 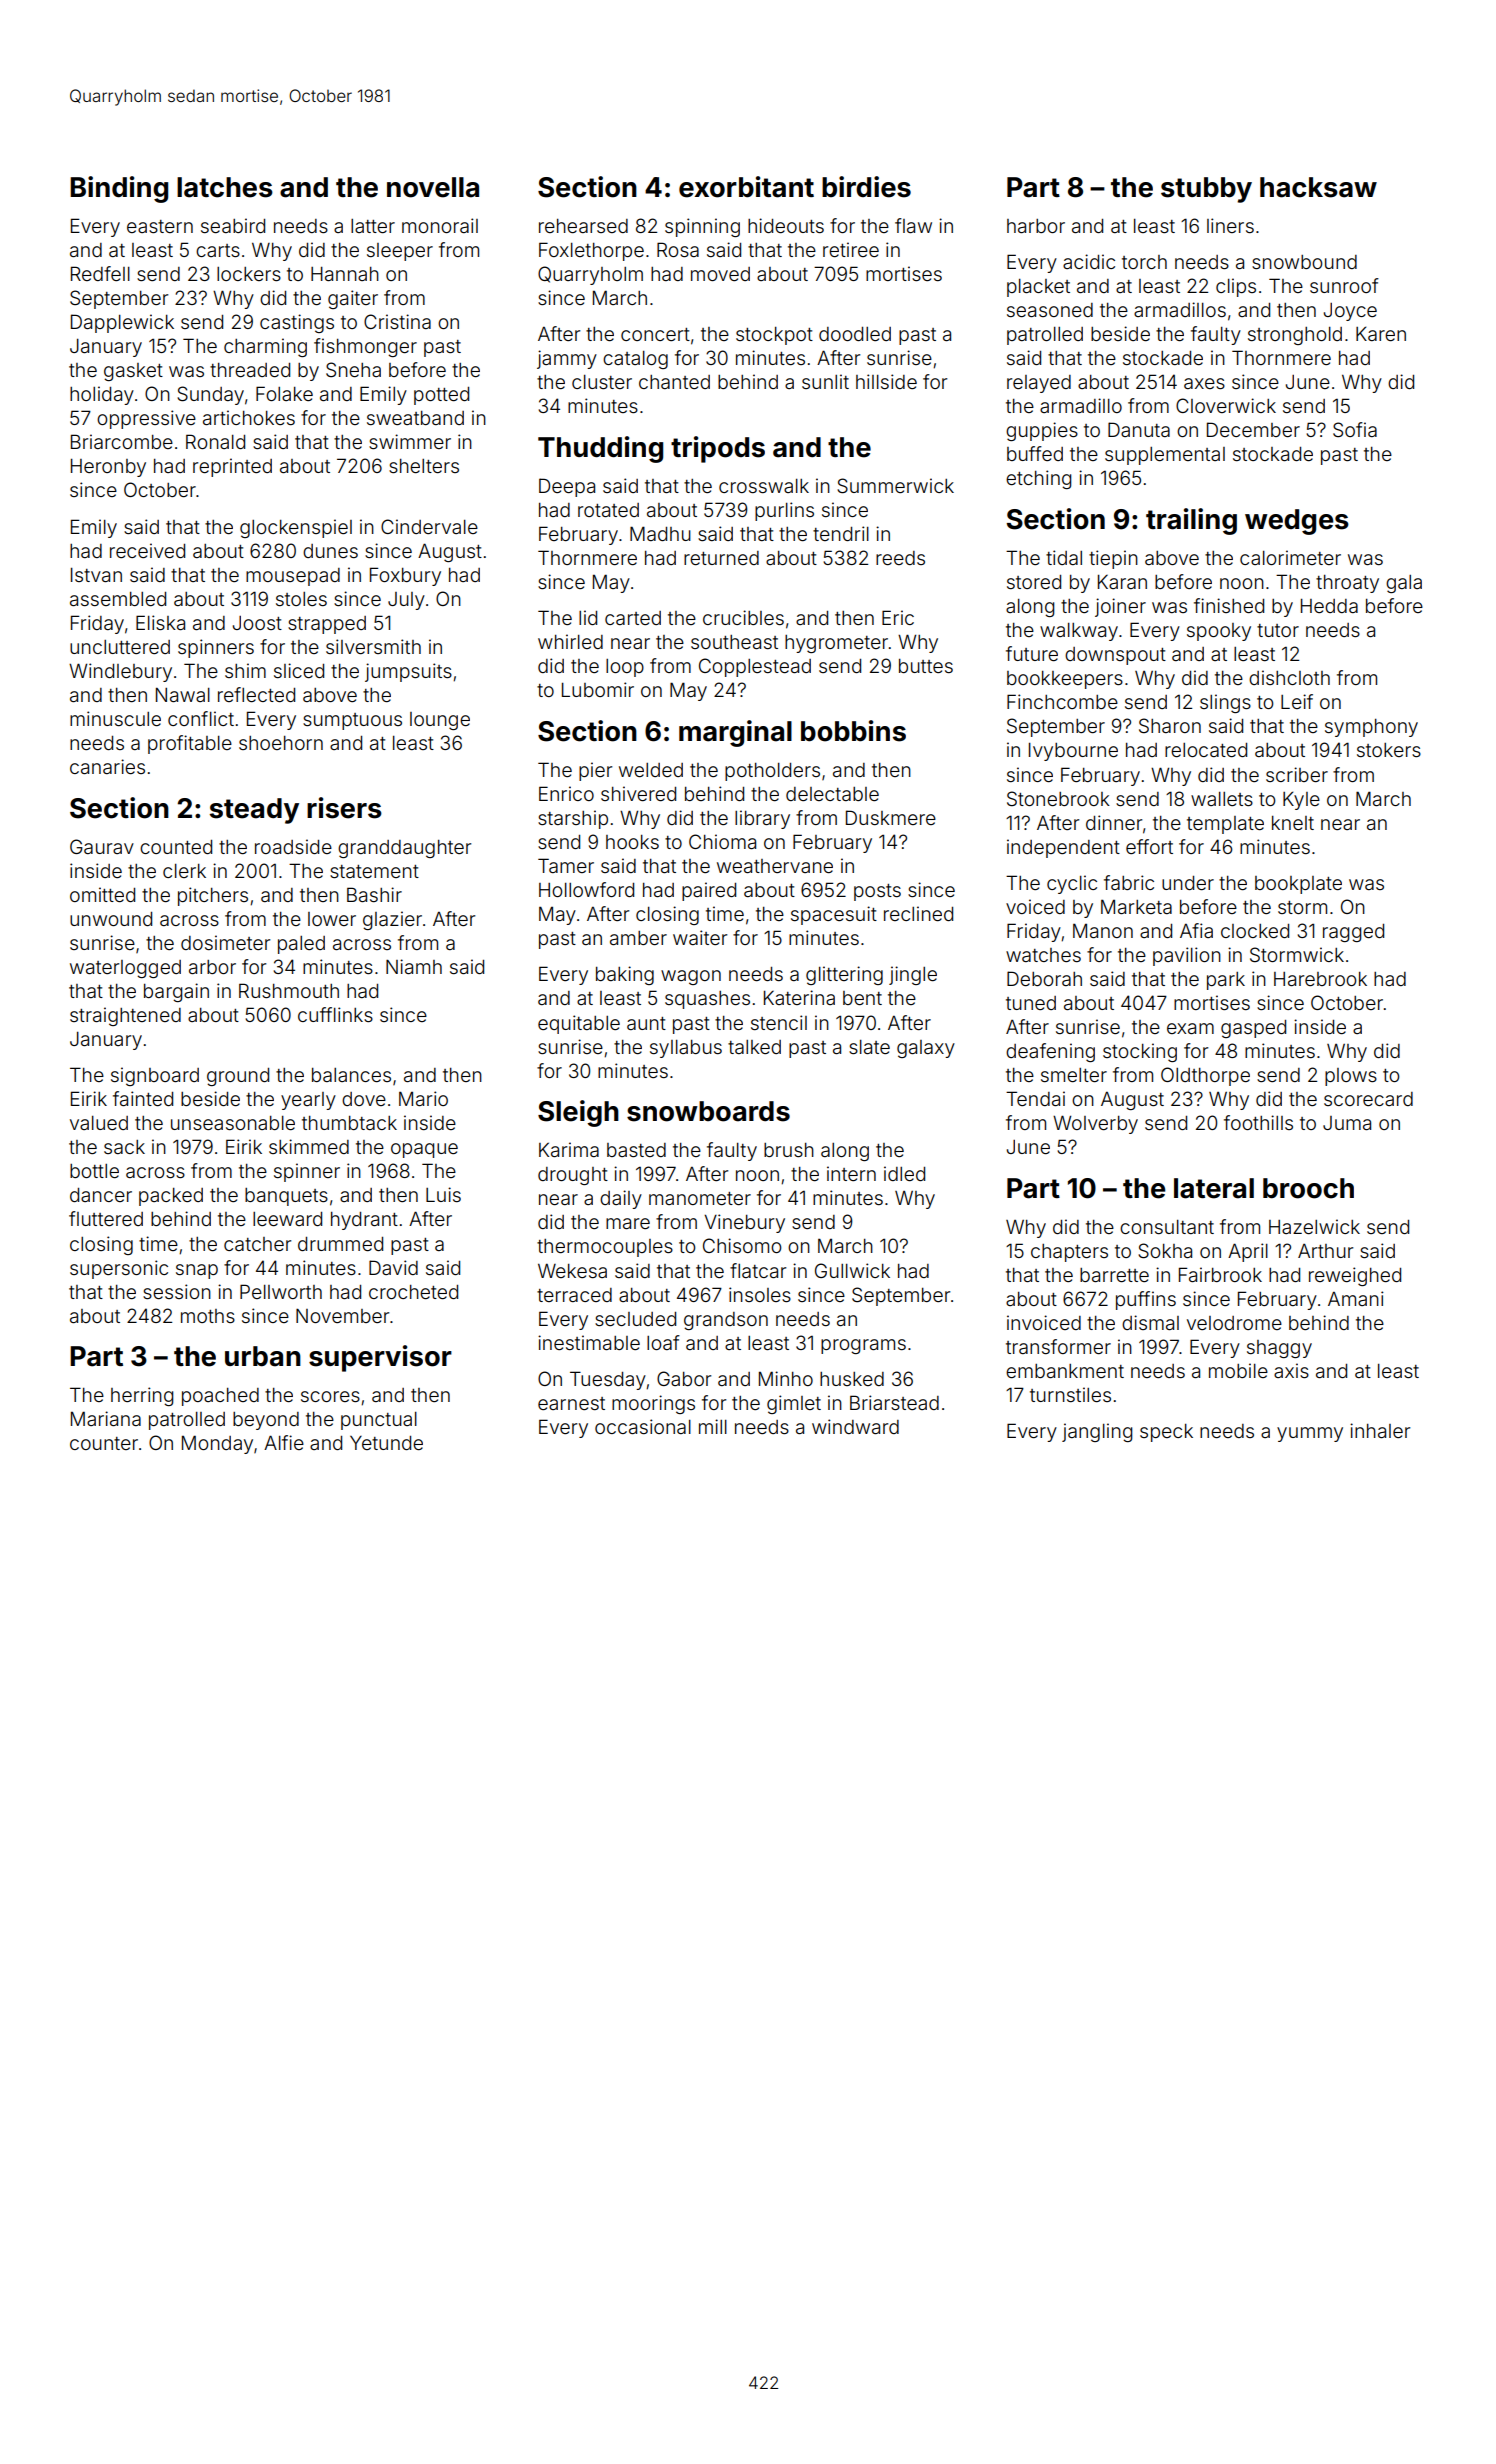 What do you see at coordinates (877, 892) in the page?
I see `posts` at bounding box center [877, 892].
